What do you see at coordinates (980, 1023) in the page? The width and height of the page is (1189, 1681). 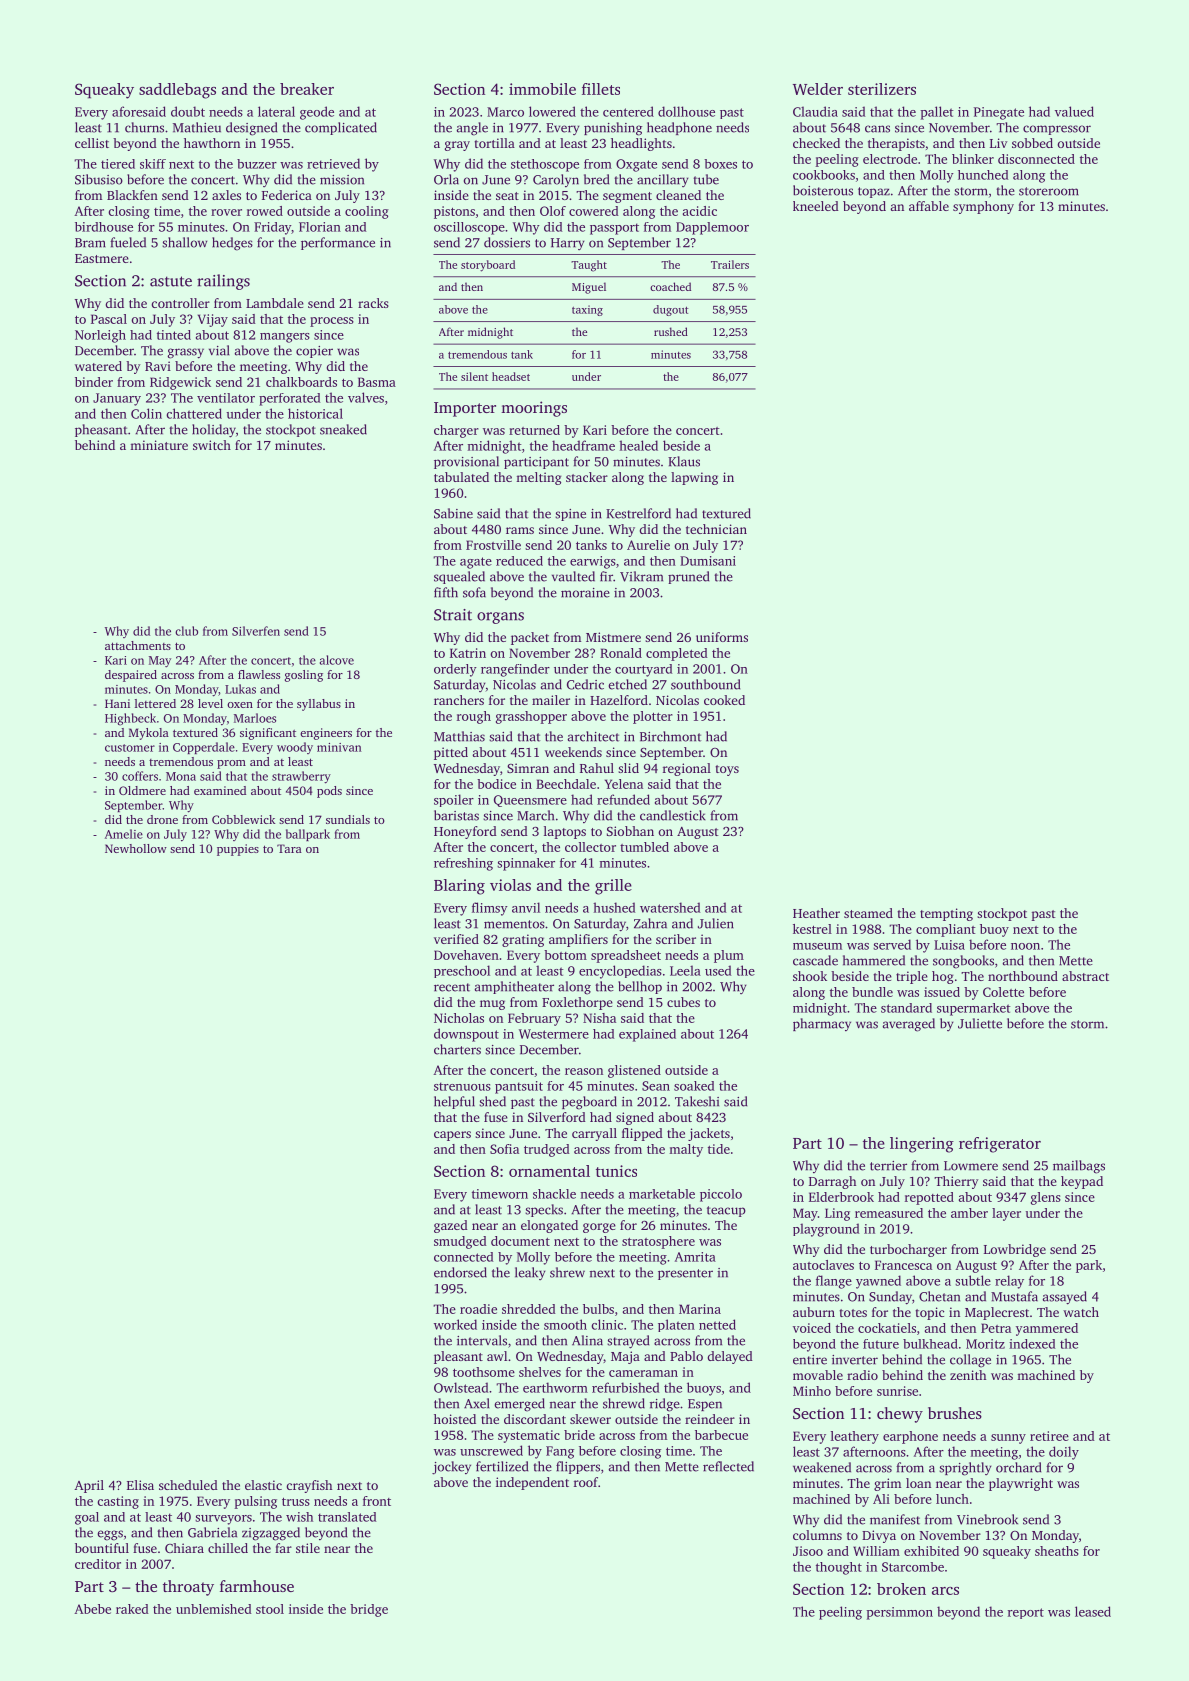 I see `Juliette` at bounding box center [980, 1023].
